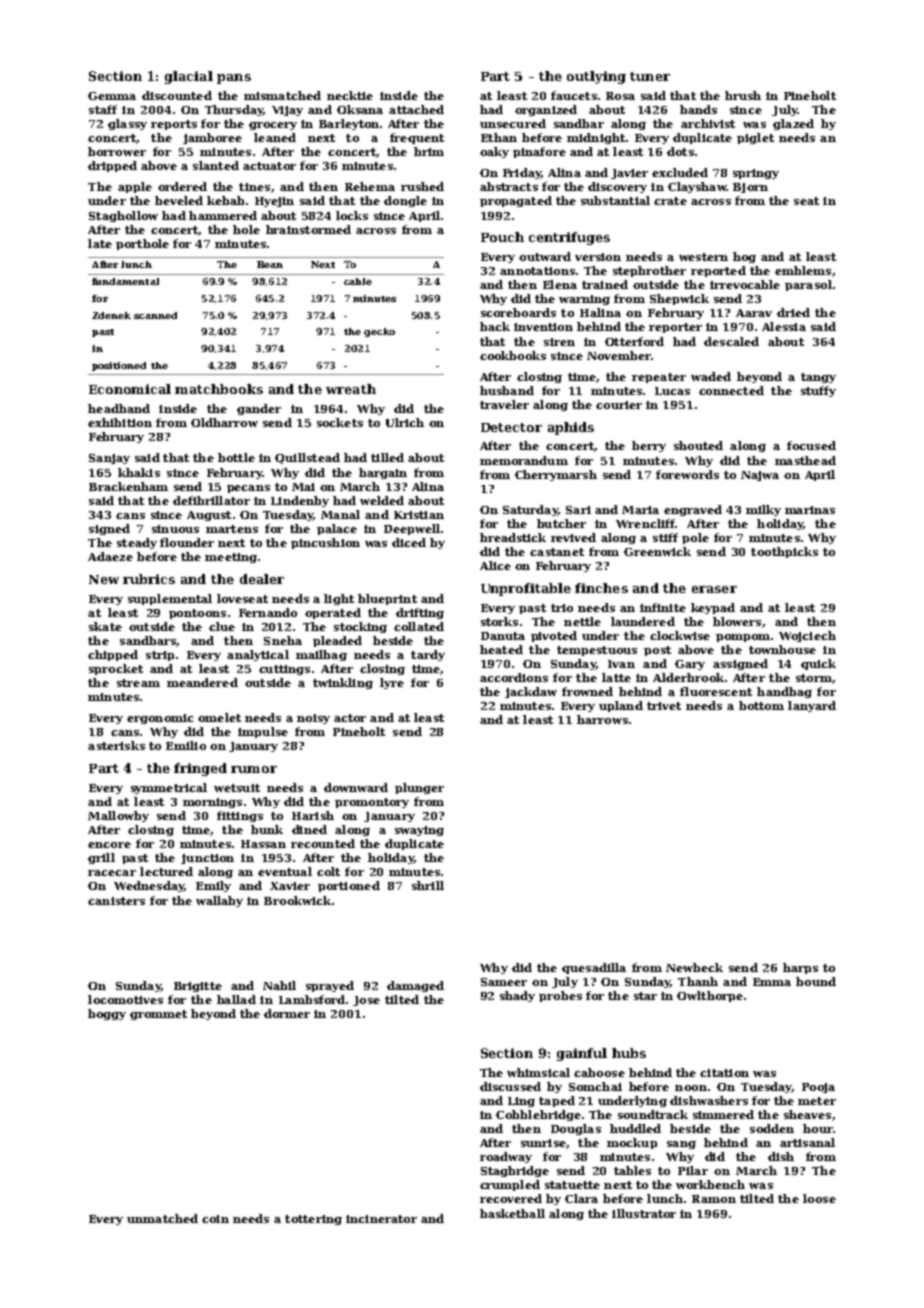 The image size is (924, 1308). What do you see at coordinates (350, 95) in the image?
I see `necktie` at bounding box center [350, 95].
